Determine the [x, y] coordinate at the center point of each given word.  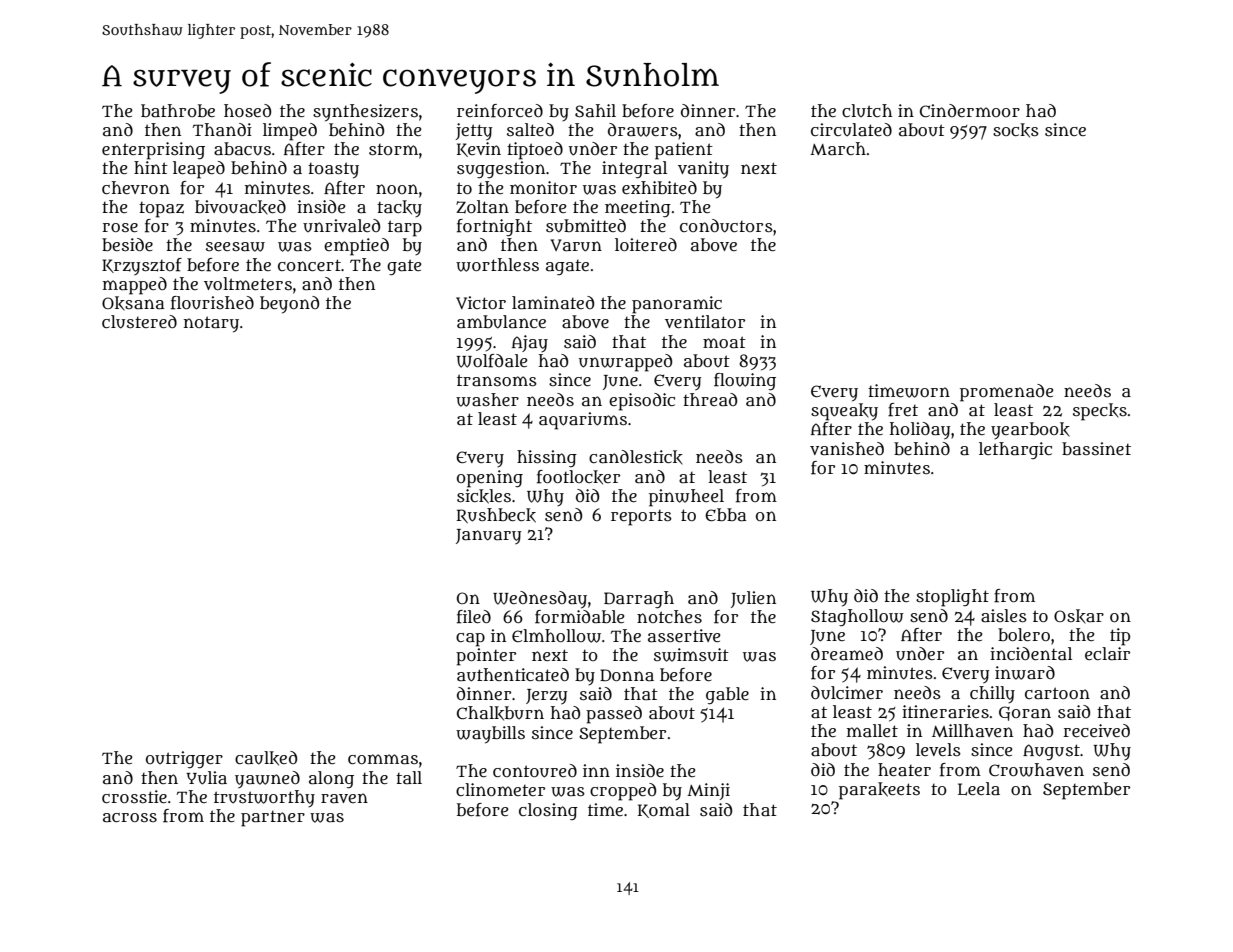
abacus [242, 149]
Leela [979, 789]
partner [273, 819]
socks [1016, 130]
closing [548, 811]
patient [684, 151]
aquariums [583, 421]
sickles [484, 496]
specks [1100, 412]
